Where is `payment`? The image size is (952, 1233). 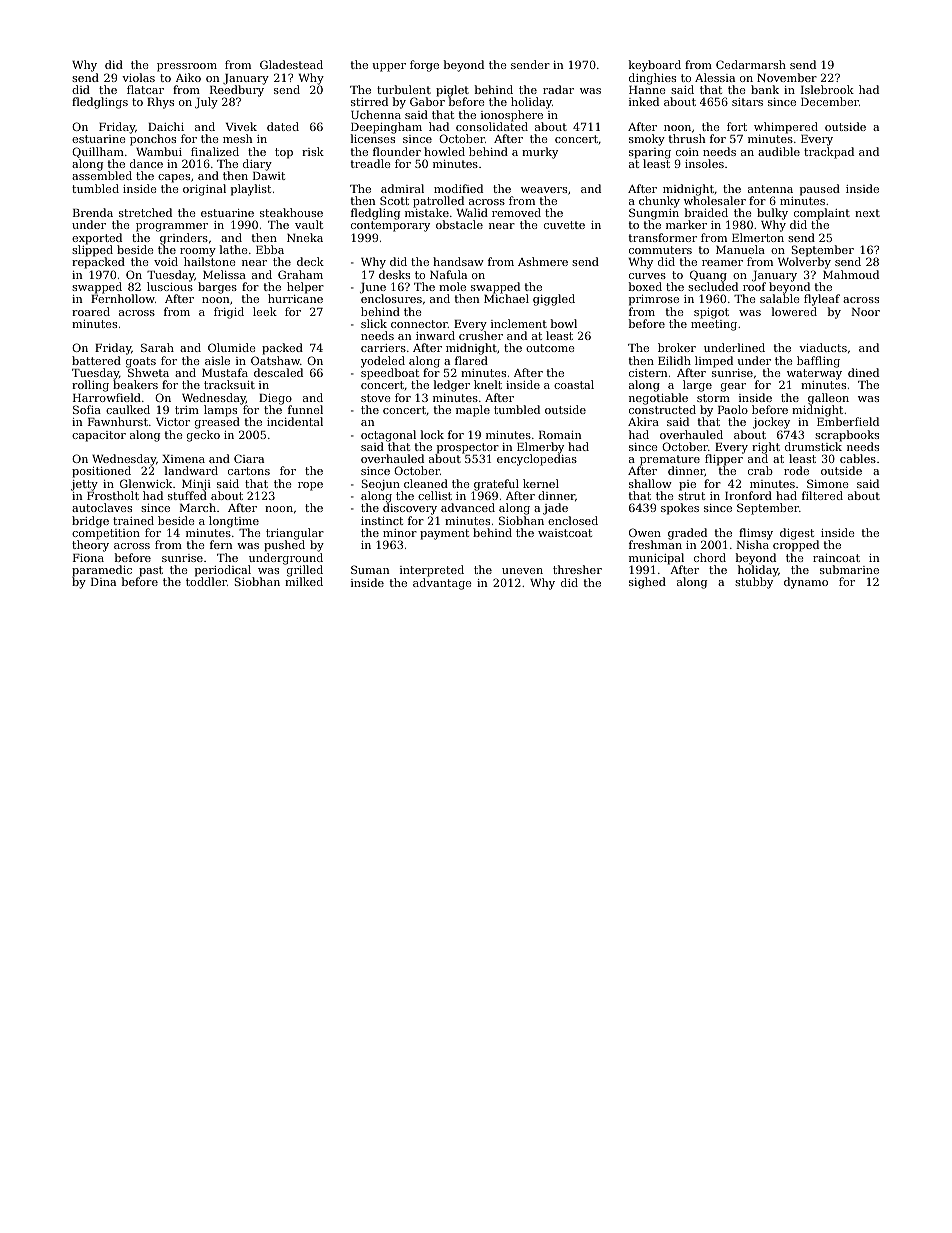
payment is located at coordinates (444, 534).
